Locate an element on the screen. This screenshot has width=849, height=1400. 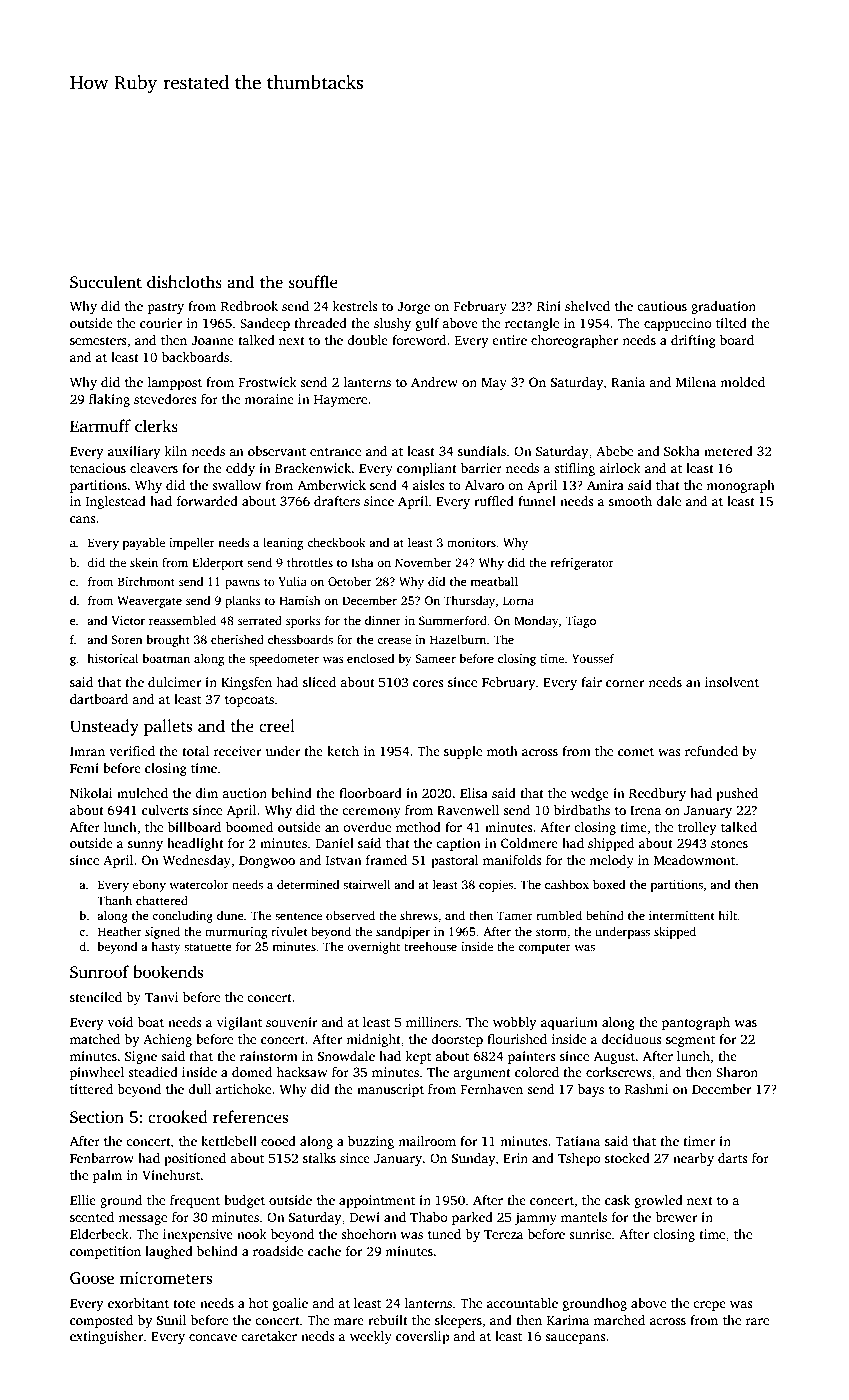
eddy is located at coordinates (240, 469).
